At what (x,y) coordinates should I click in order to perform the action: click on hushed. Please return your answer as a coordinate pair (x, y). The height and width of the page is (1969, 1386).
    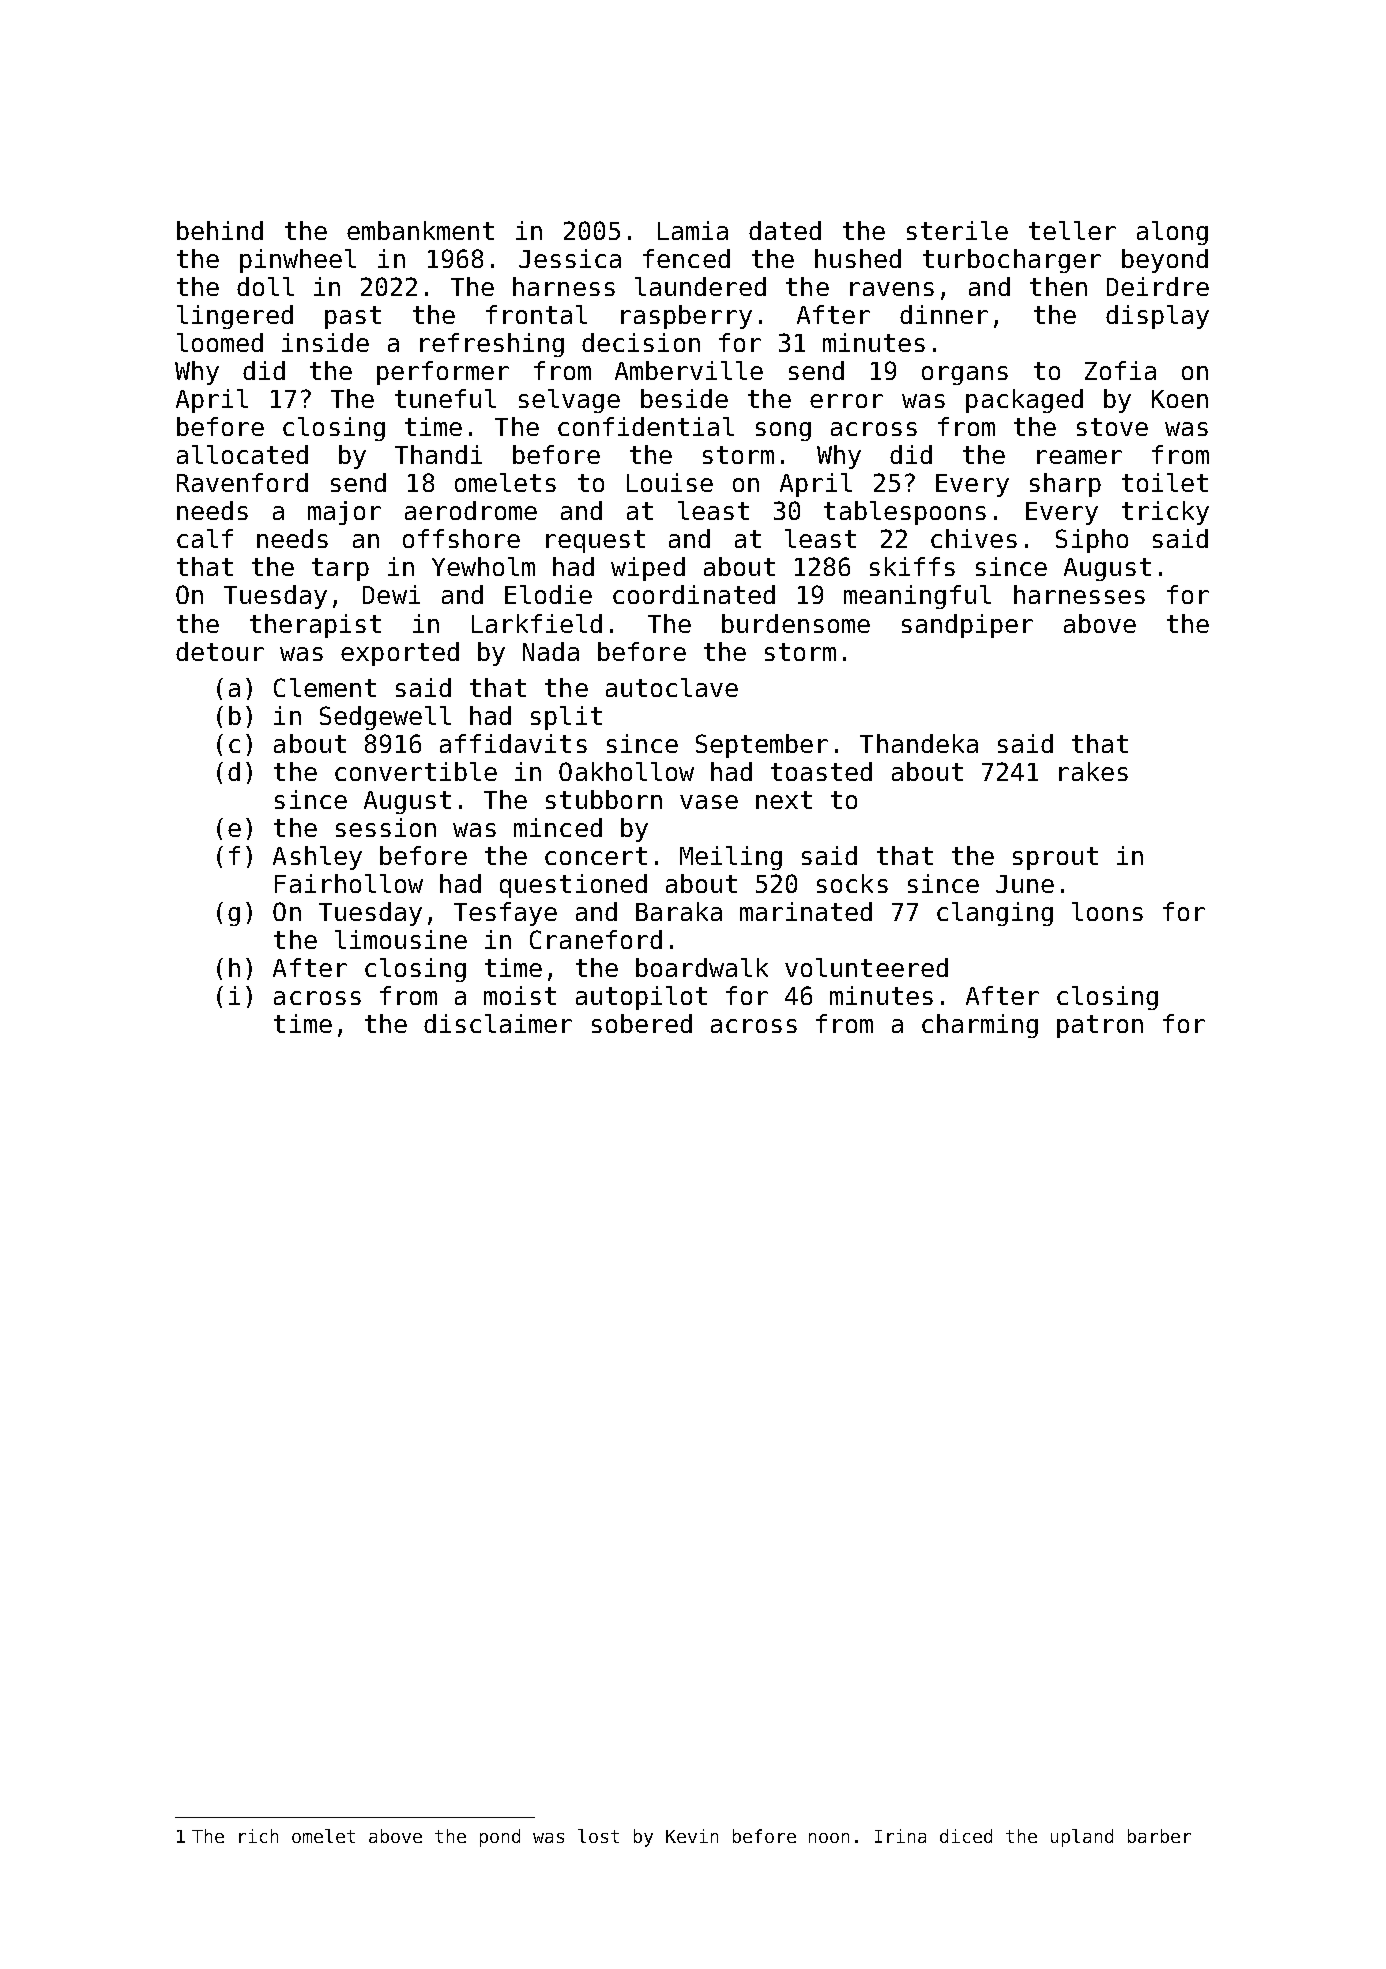
    Looking at the image, I should click on (858, 258).
